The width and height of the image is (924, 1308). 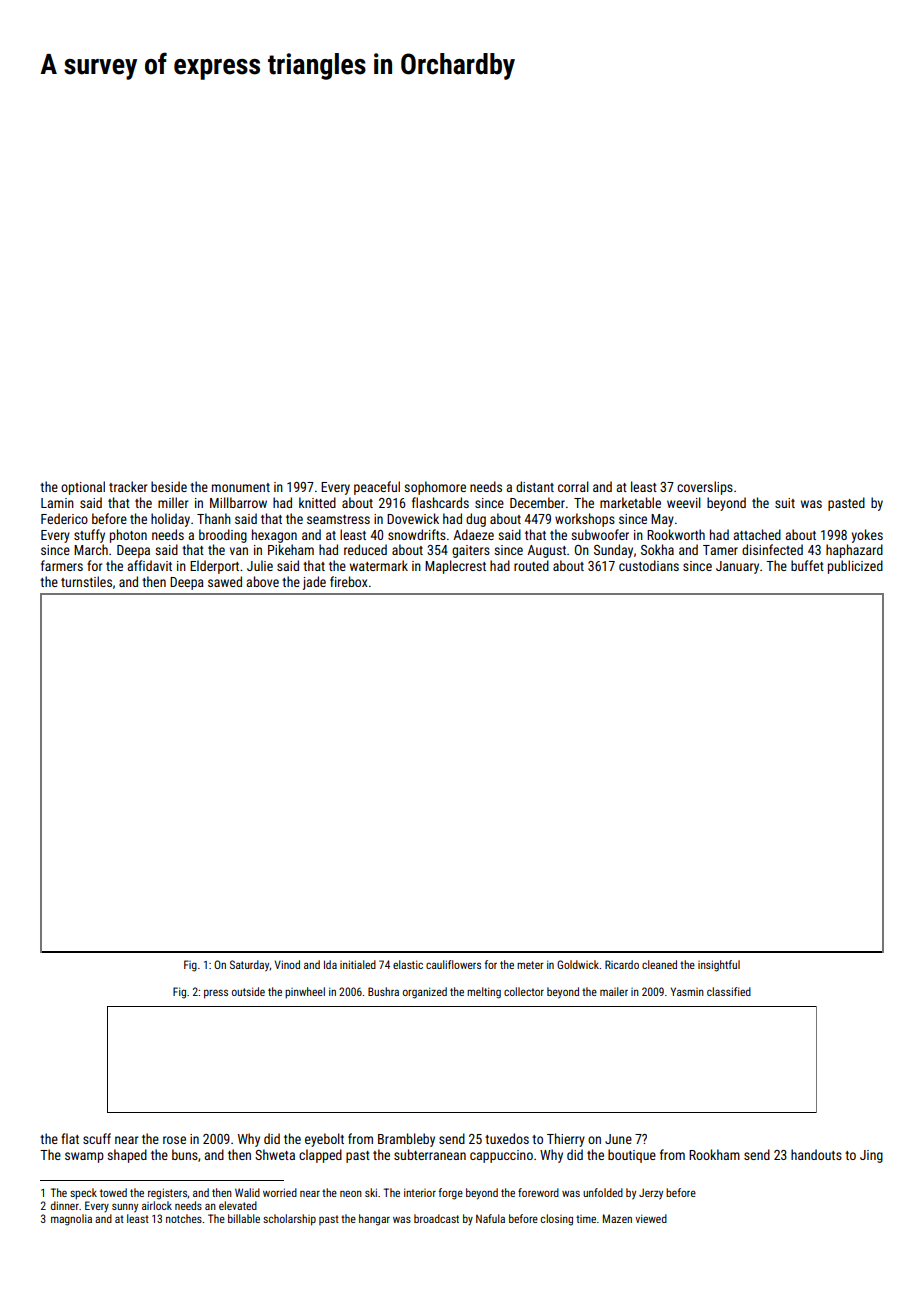 I want to click on flat, so click(x=70, y=1138).
